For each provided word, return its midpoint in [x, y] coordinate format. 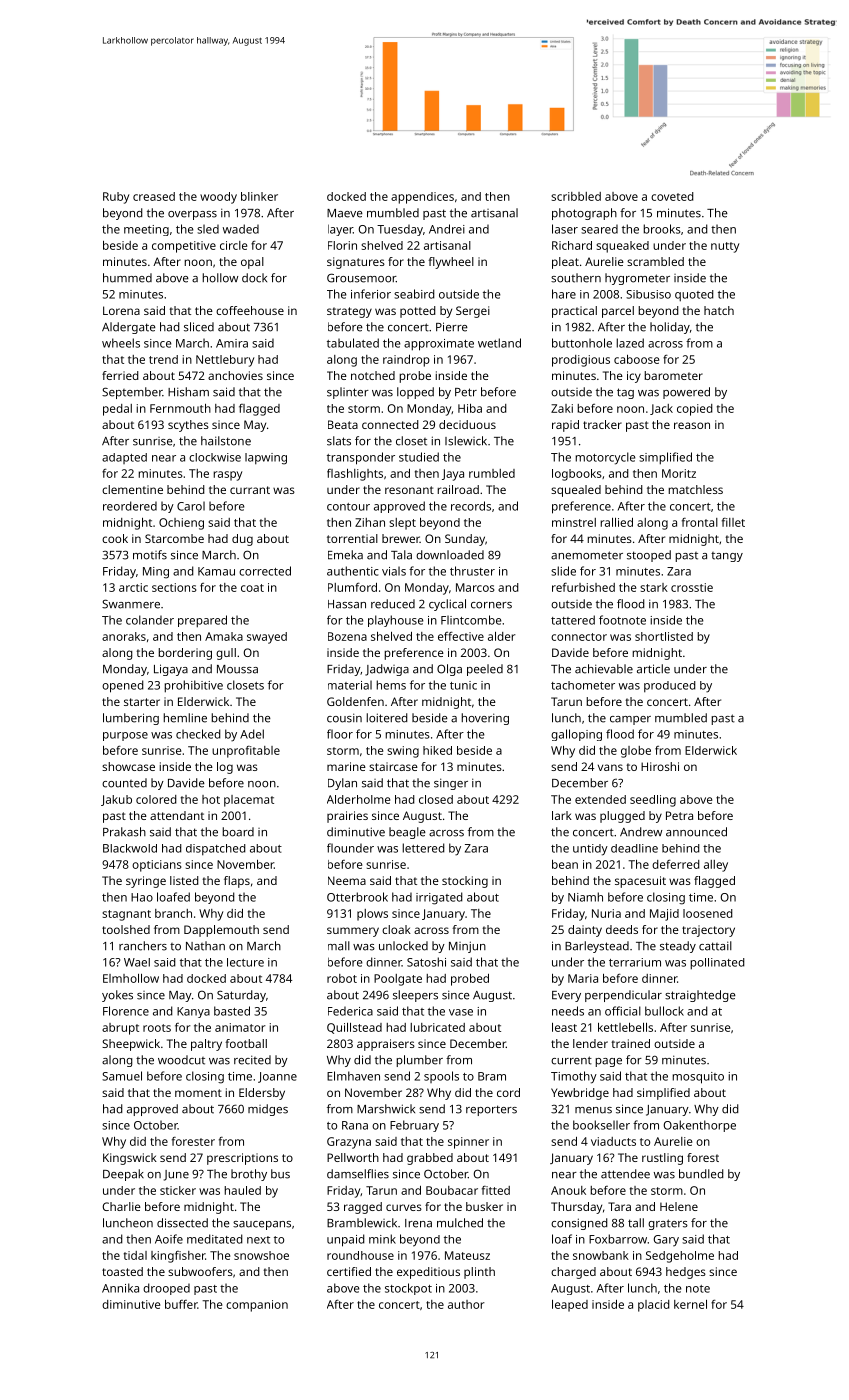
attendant [177, 815]
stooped [649, 556]
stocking [465, 882]
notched [373, 375]
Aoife [169, 1239]
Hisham [188, 392]
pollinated [717, 964]
